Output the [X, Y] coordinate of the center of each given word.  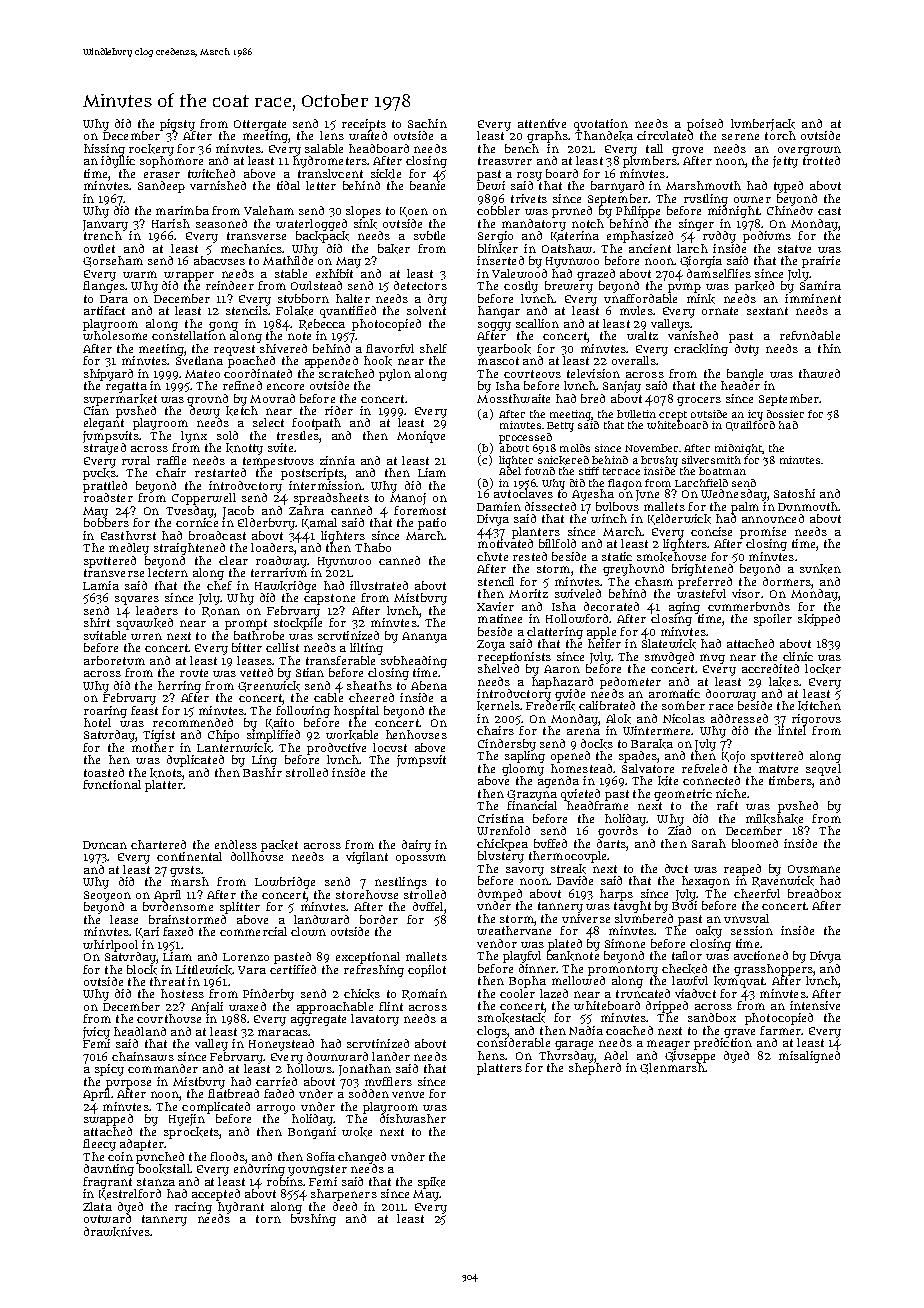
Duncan [105, 845]
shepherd [595, 1069]
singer [696, 225]
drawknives [117, 1232]
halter [353, 298]
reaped [742, 870]
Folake [294, 311]
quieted [580, 795]
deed [345, 1206]
